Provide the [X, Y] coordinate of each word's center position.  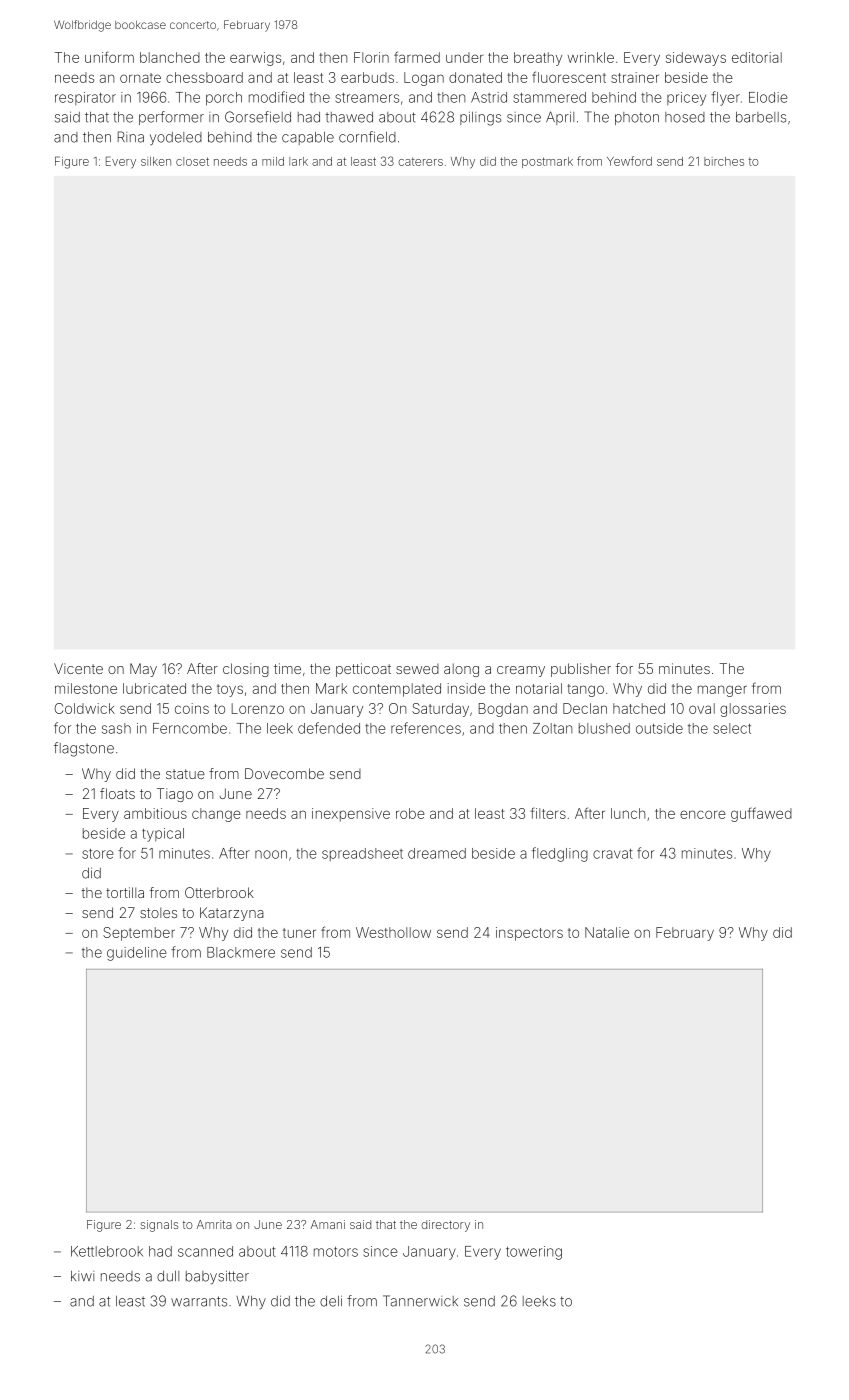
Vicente [78, 668]
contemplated [397, 690]
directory [445, 1226]
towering [534, 1253]
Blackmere [241, 952]
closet [192, 161]
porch [224, 99]
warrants [199, 1301]
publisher [581, 670]
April [560, 118]
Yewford [629, 161]
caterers [420, 161]
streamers [367, 98]
